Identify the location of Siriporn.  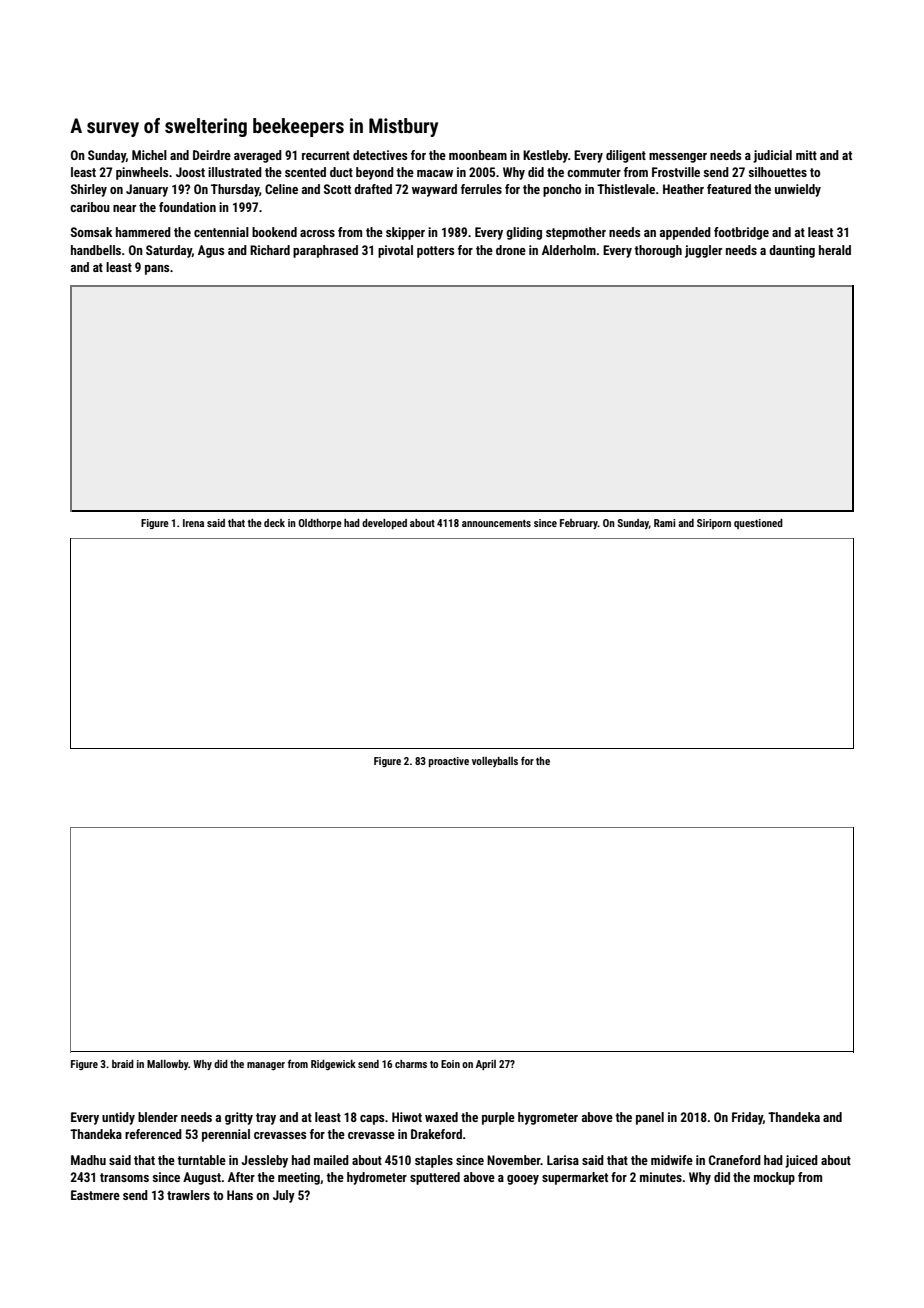
(714, 524).
